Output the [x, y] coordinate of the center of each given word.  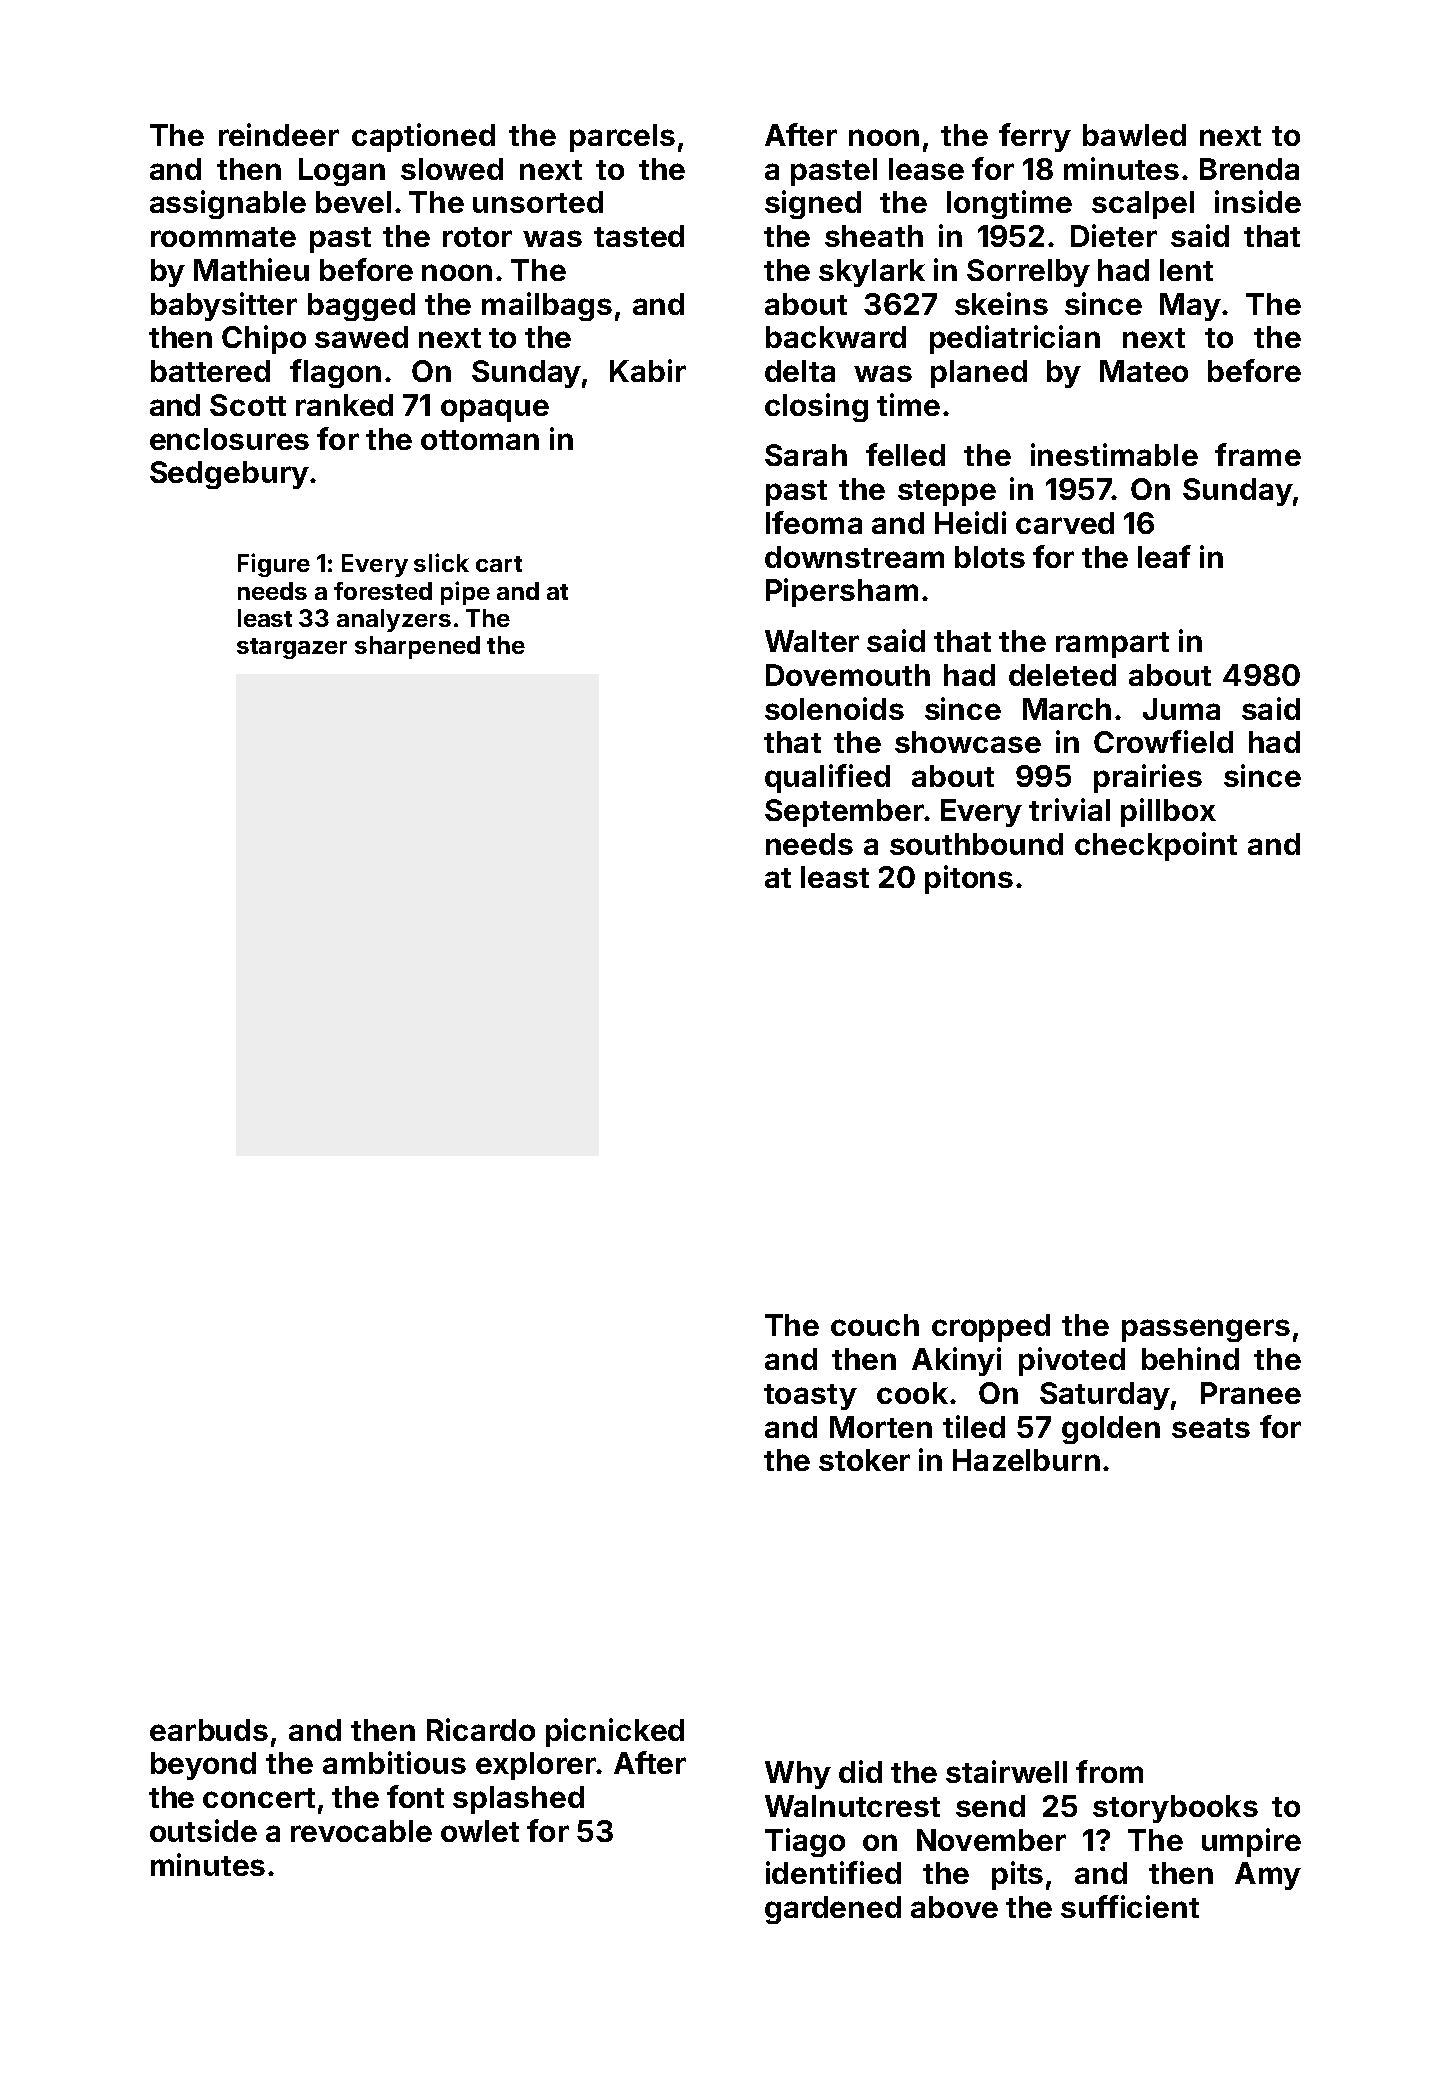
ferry [1035, 137]
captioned [423, 137]
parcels [622, 138]
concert [259, 1798]
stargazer [292, 648]
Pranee [1251, 1393]
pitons [969, 879]
